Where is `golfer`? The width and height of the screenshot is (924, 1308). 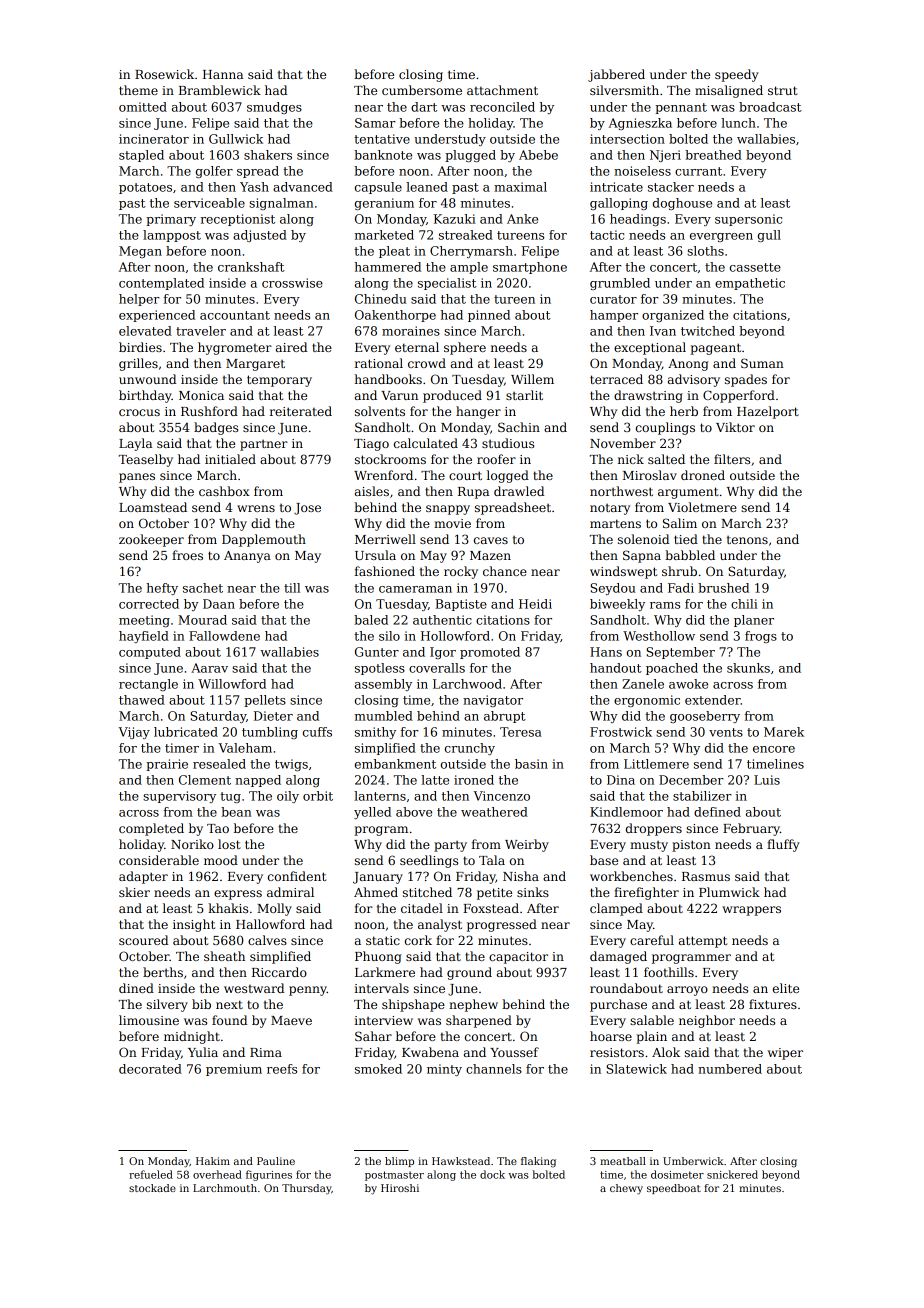 golfer is located at coordinates (214, 172).
